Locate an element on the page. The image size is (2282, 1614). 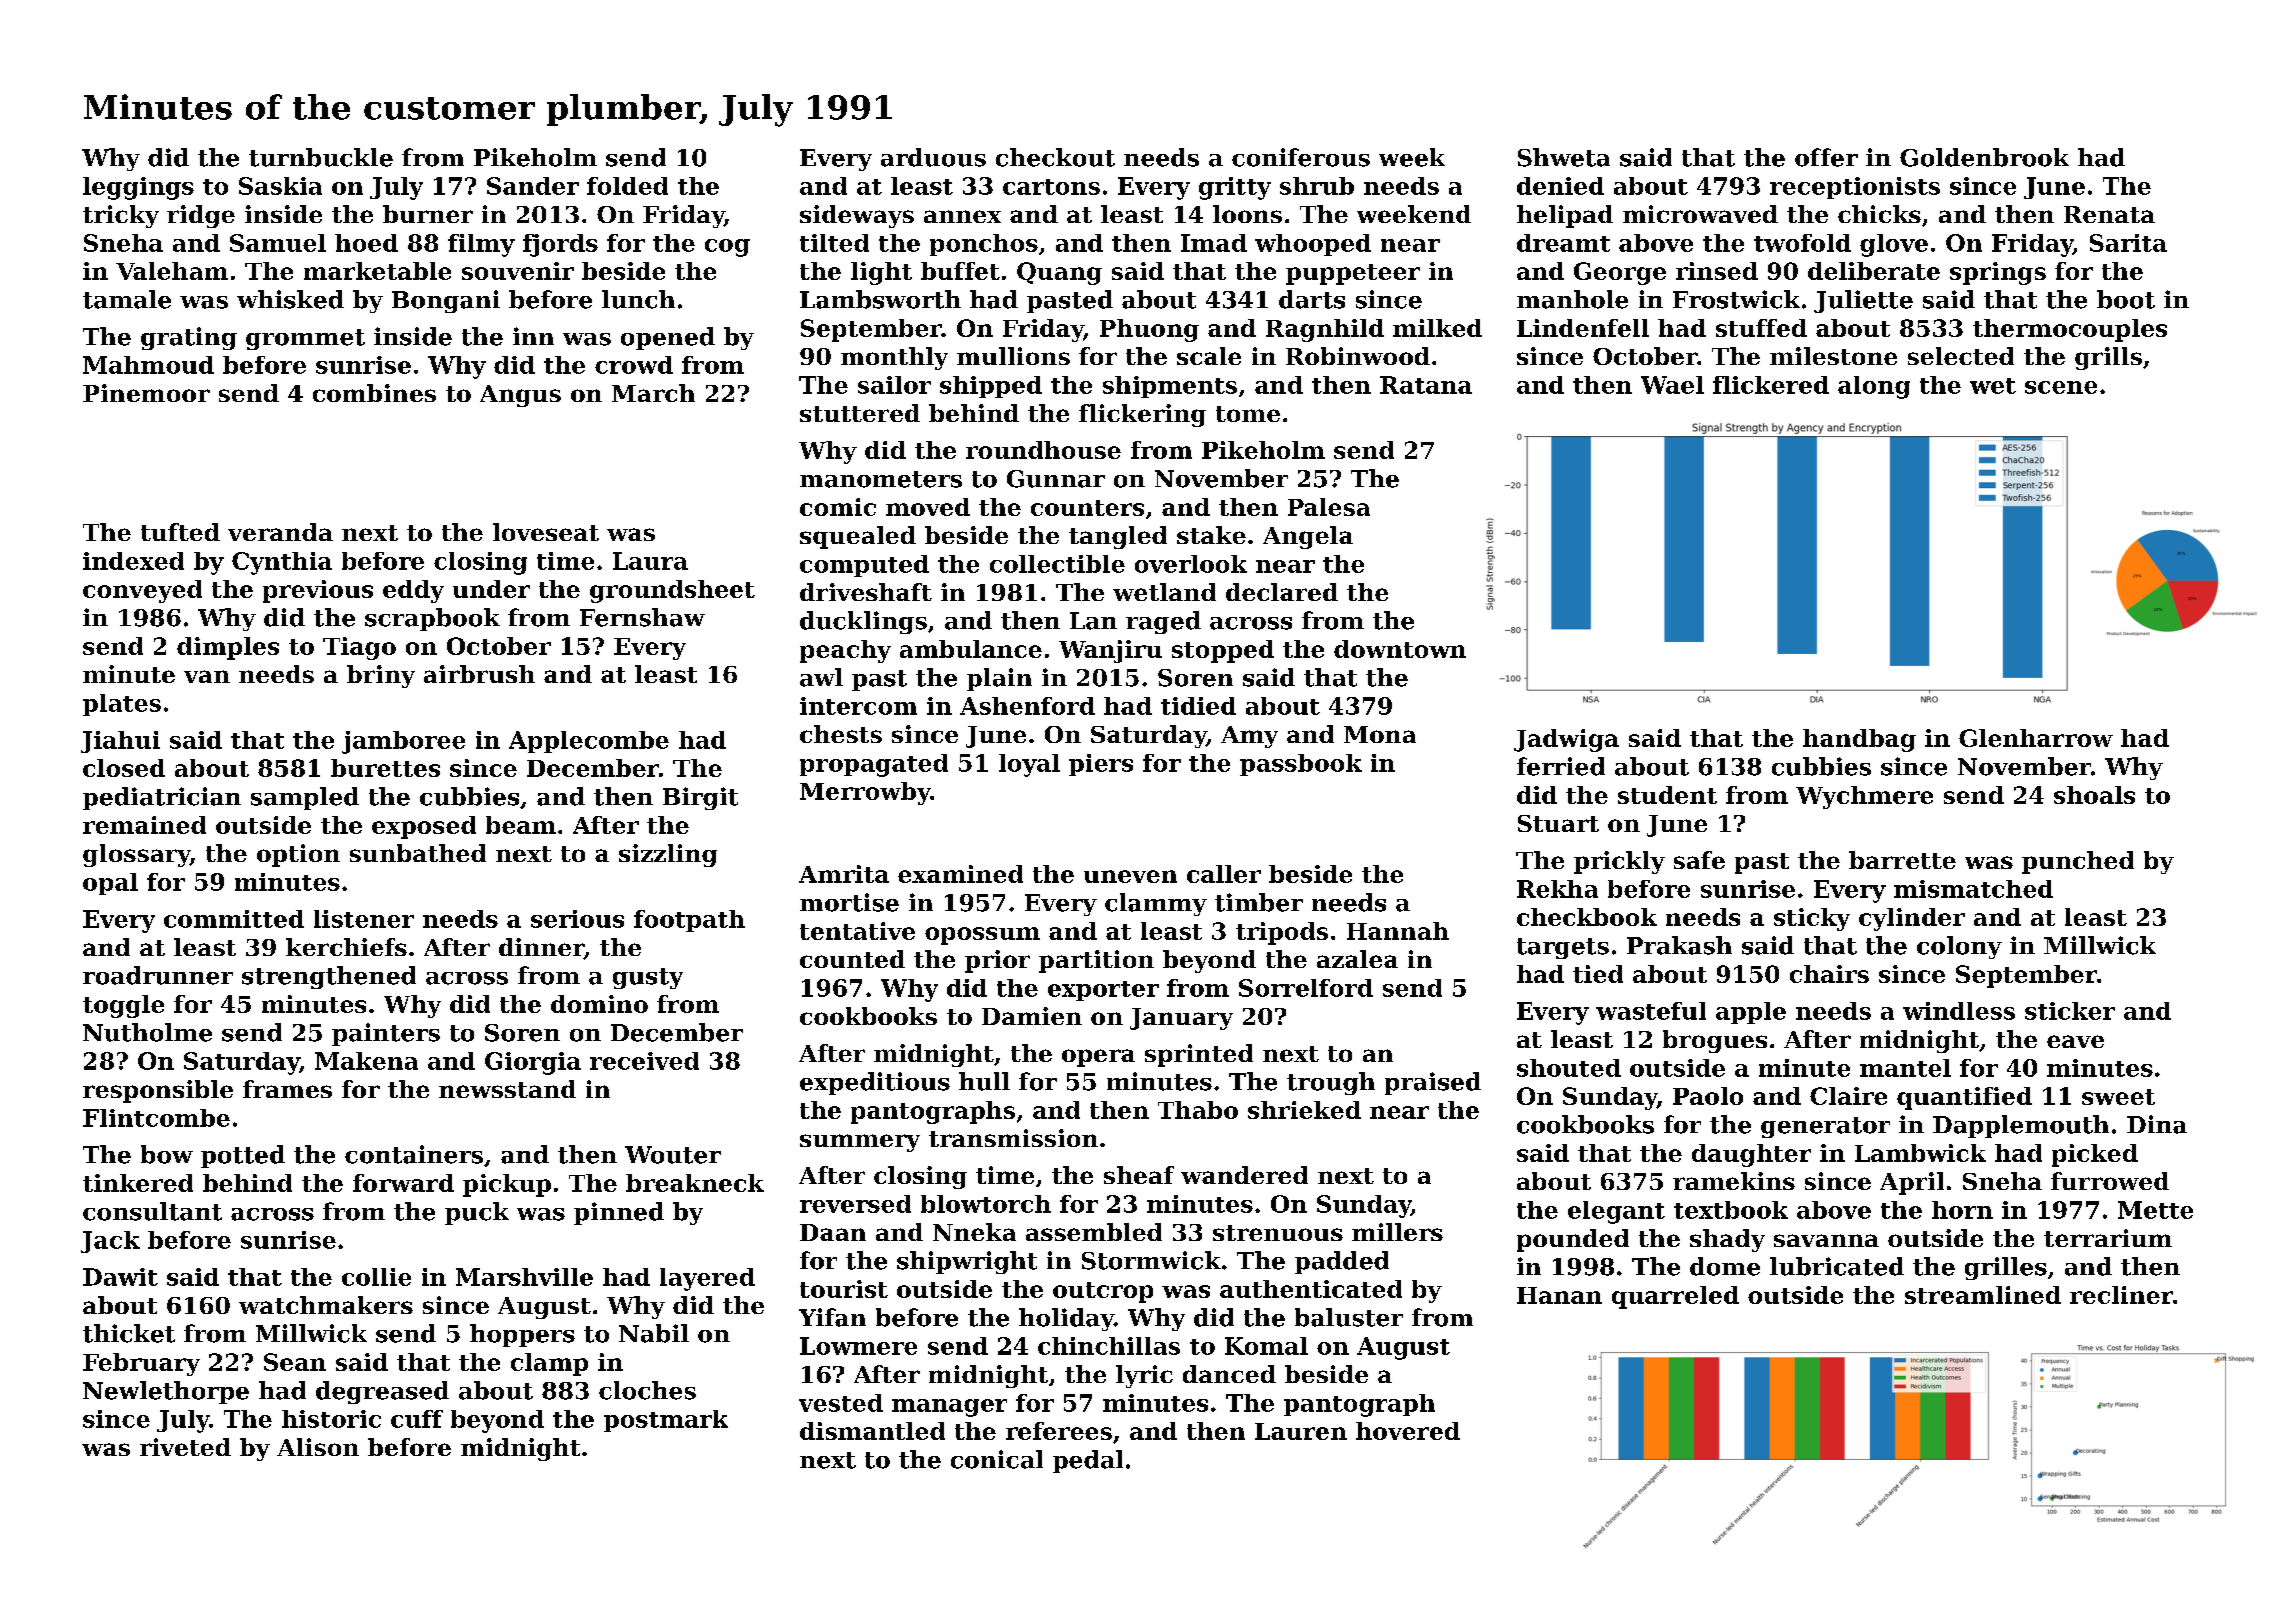
sticky is located at coordinates (1812, 919).
